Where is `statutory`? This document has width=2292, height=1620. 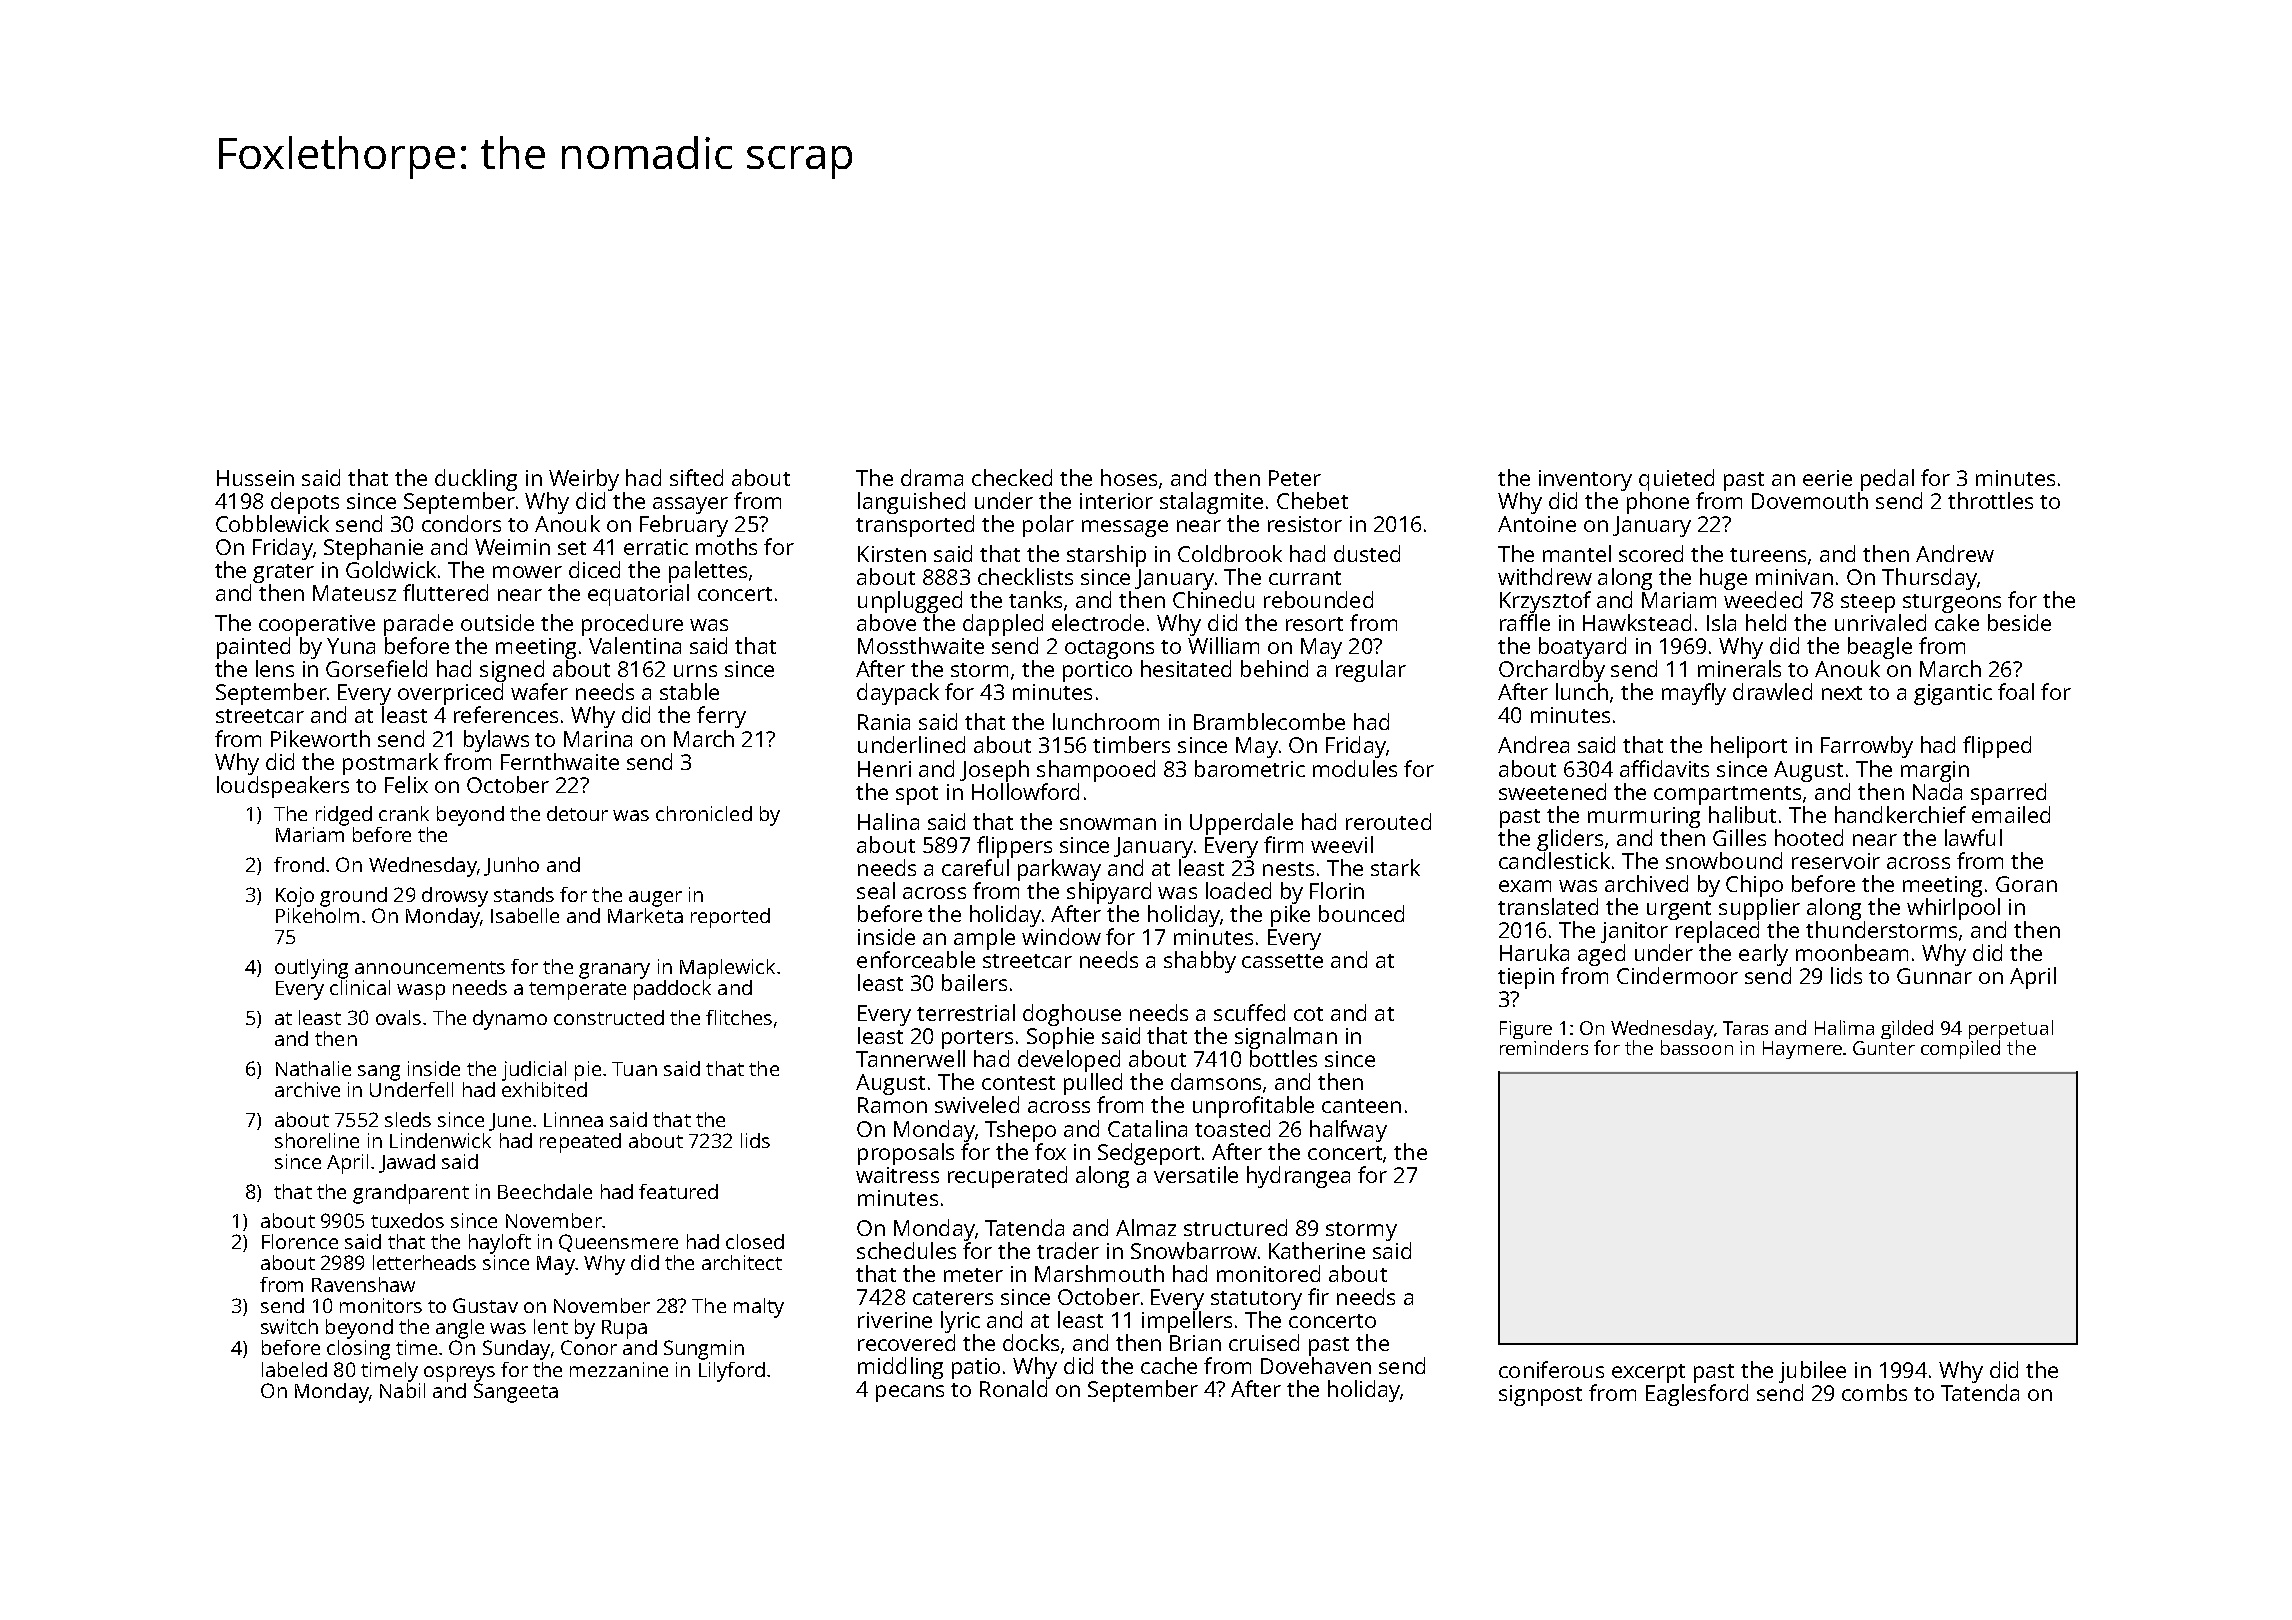 statutory is located at coordinates (1256, 1300).
